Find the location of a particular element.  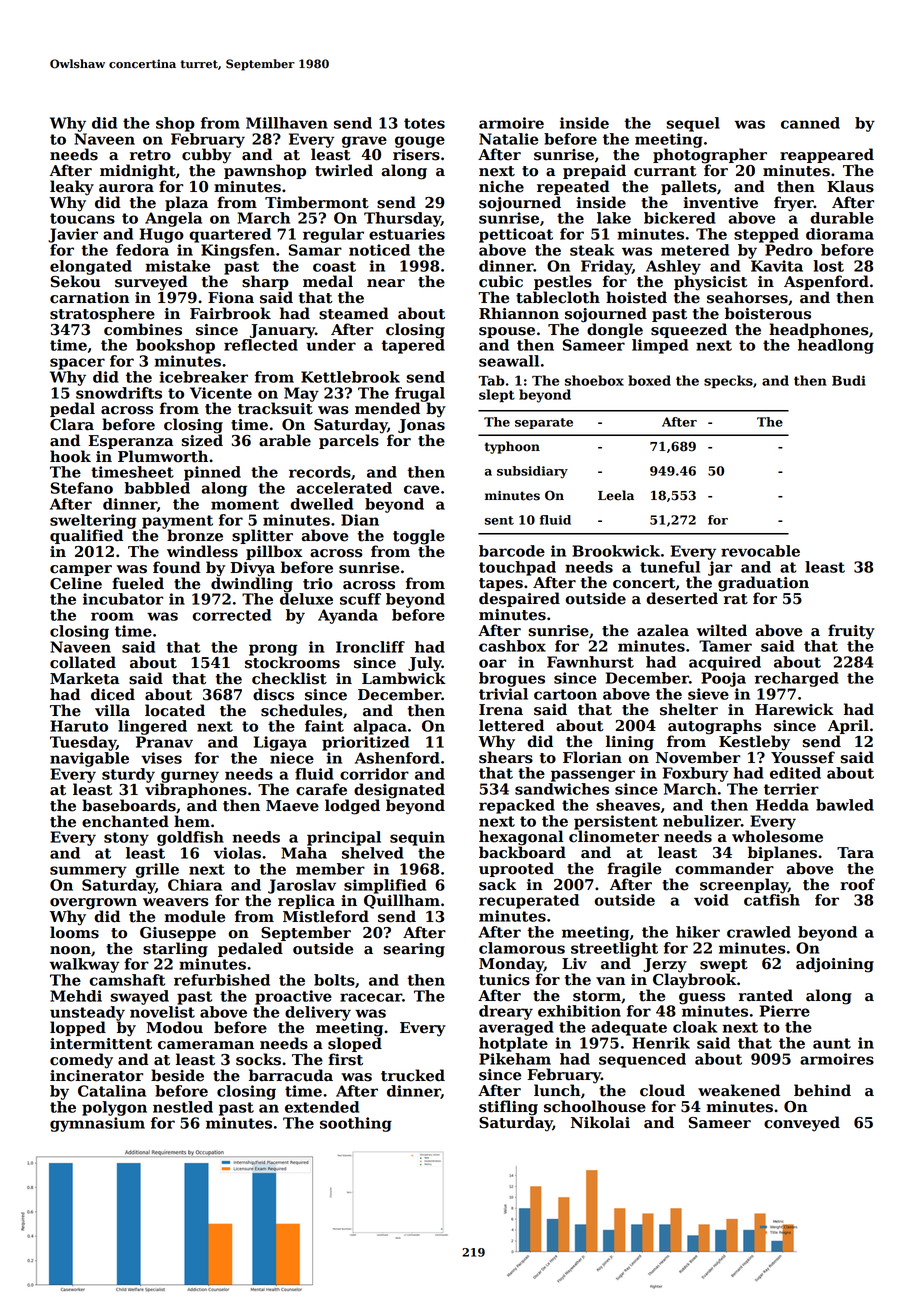

cubic is located at coordinates (501, 281).
